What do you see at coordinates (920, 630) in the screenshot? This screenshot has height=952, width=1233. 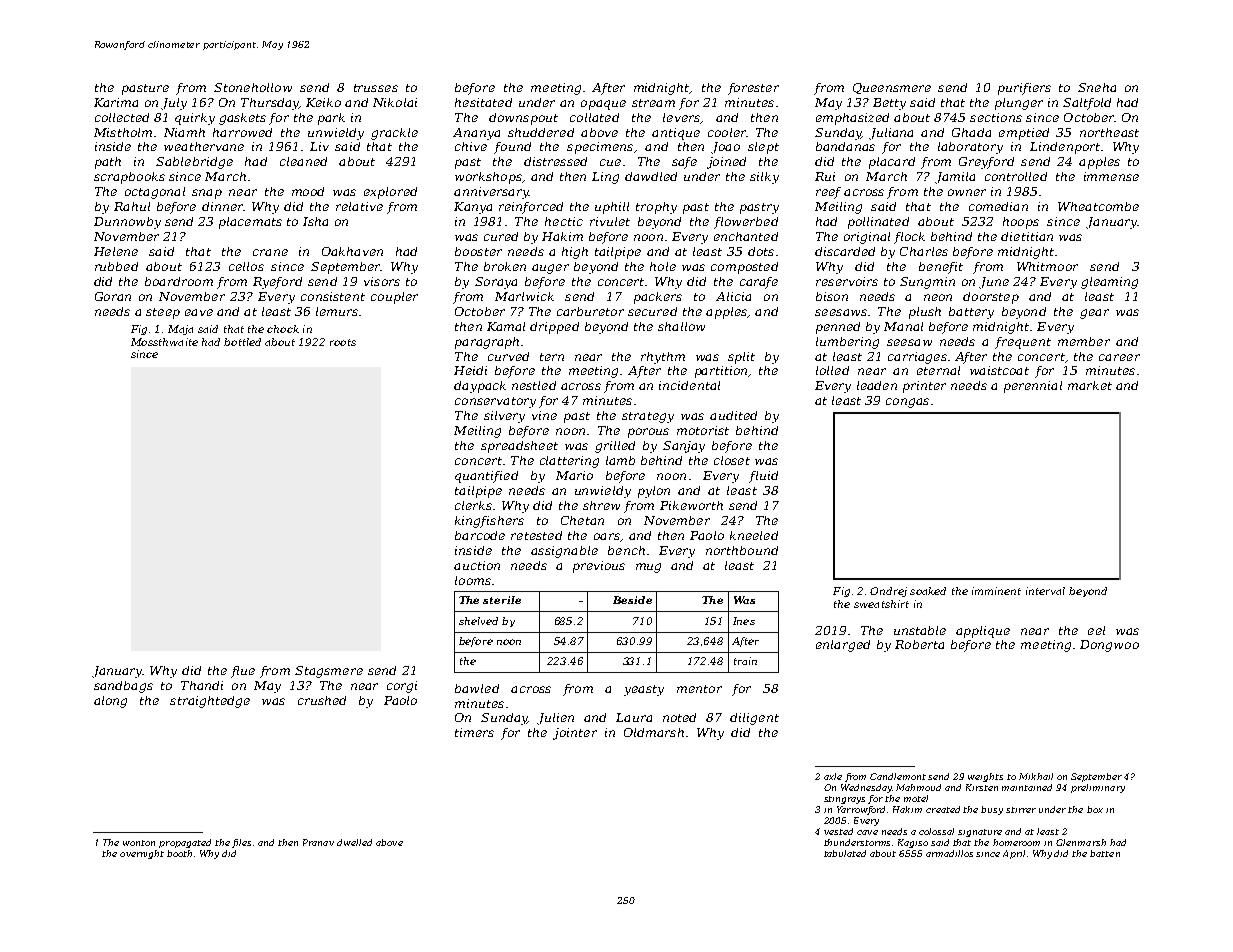 I see `unstable` at bounding box center [920, 630].
